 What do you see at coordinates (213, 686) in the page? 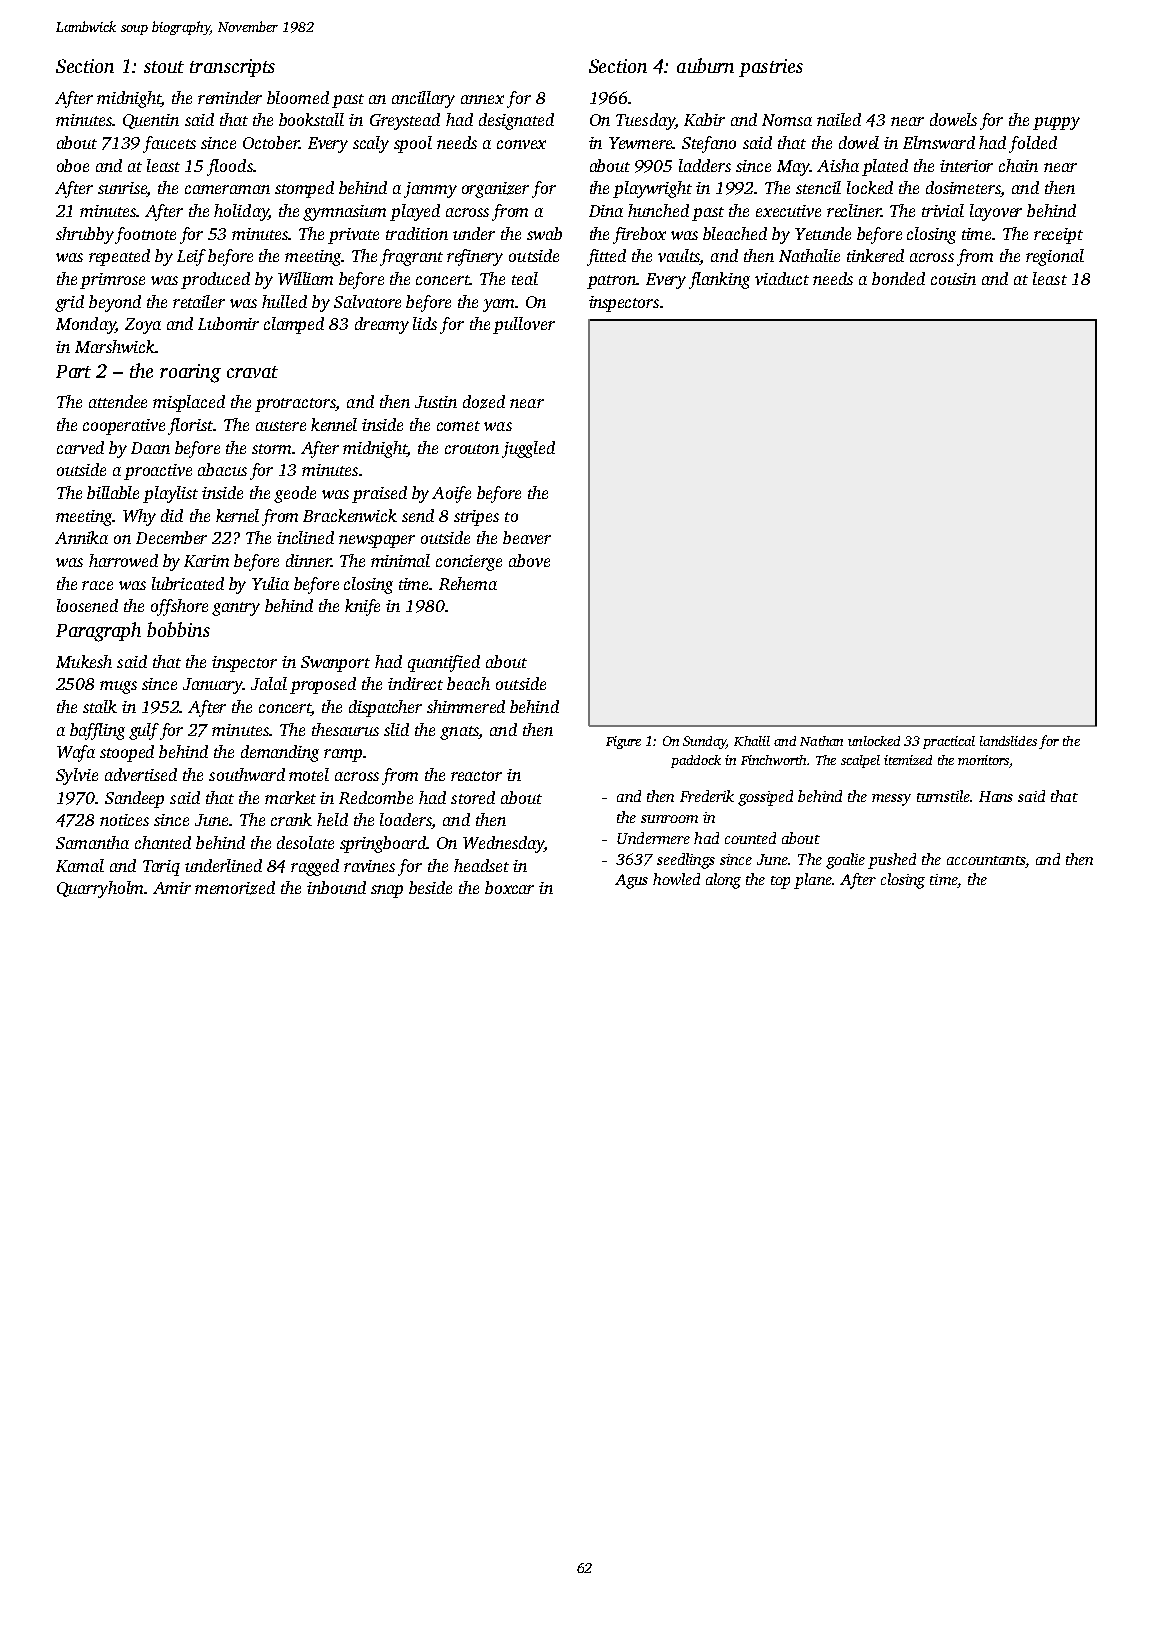
I see `January` at bounding box center [213, 686].
